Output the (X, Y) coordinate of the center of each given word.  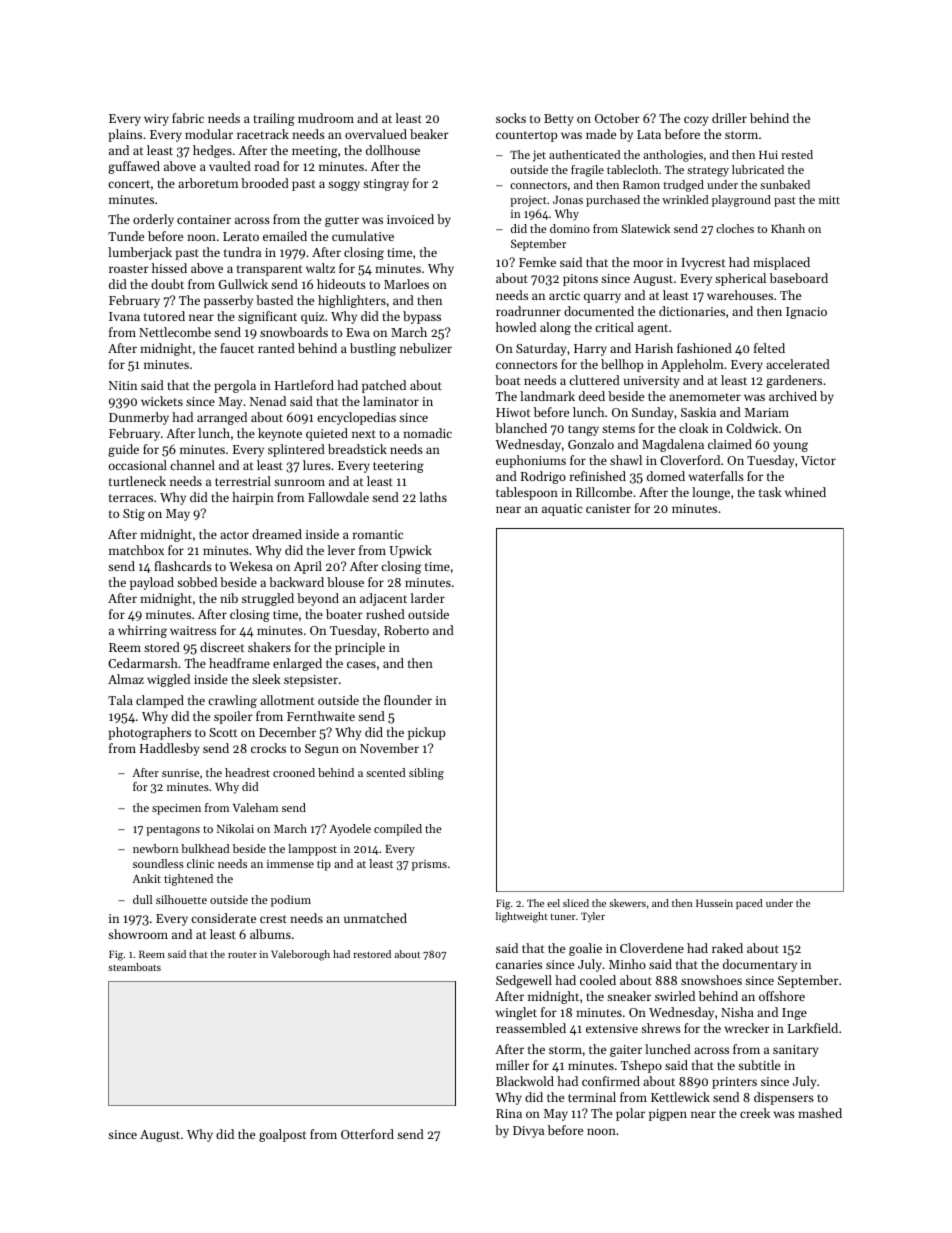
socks (511, 118)
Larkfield (813, 1028)
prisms (429, 865)
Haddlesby (169, 749)
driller (729, 118)
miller (513, 1065)
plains (125, 135)
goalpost (282, 1135)
